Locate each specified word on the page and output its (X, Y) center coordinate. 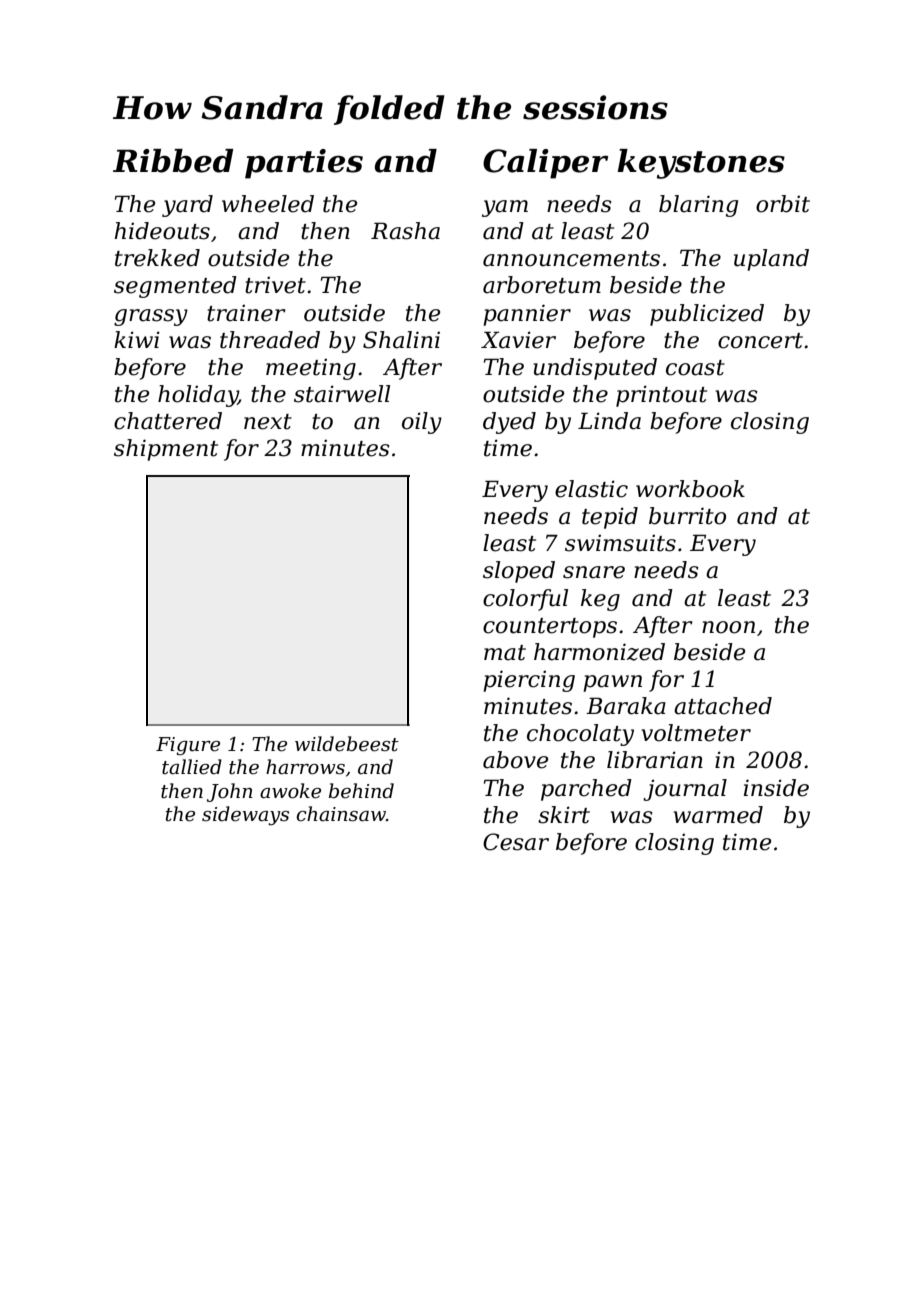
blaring (698, 206)
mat (505, 653)
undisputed (595, 369)
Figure (188, 746)
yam (505, 208)
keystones (701, 164)
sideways (245, 816)
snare (594, 572)
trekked (157, 258)
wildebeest (347, 744)
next (268, 422)
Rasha (405, 231)
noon (728, 627)
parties (304, 164)
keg (600, 600)
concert (760, 341)
